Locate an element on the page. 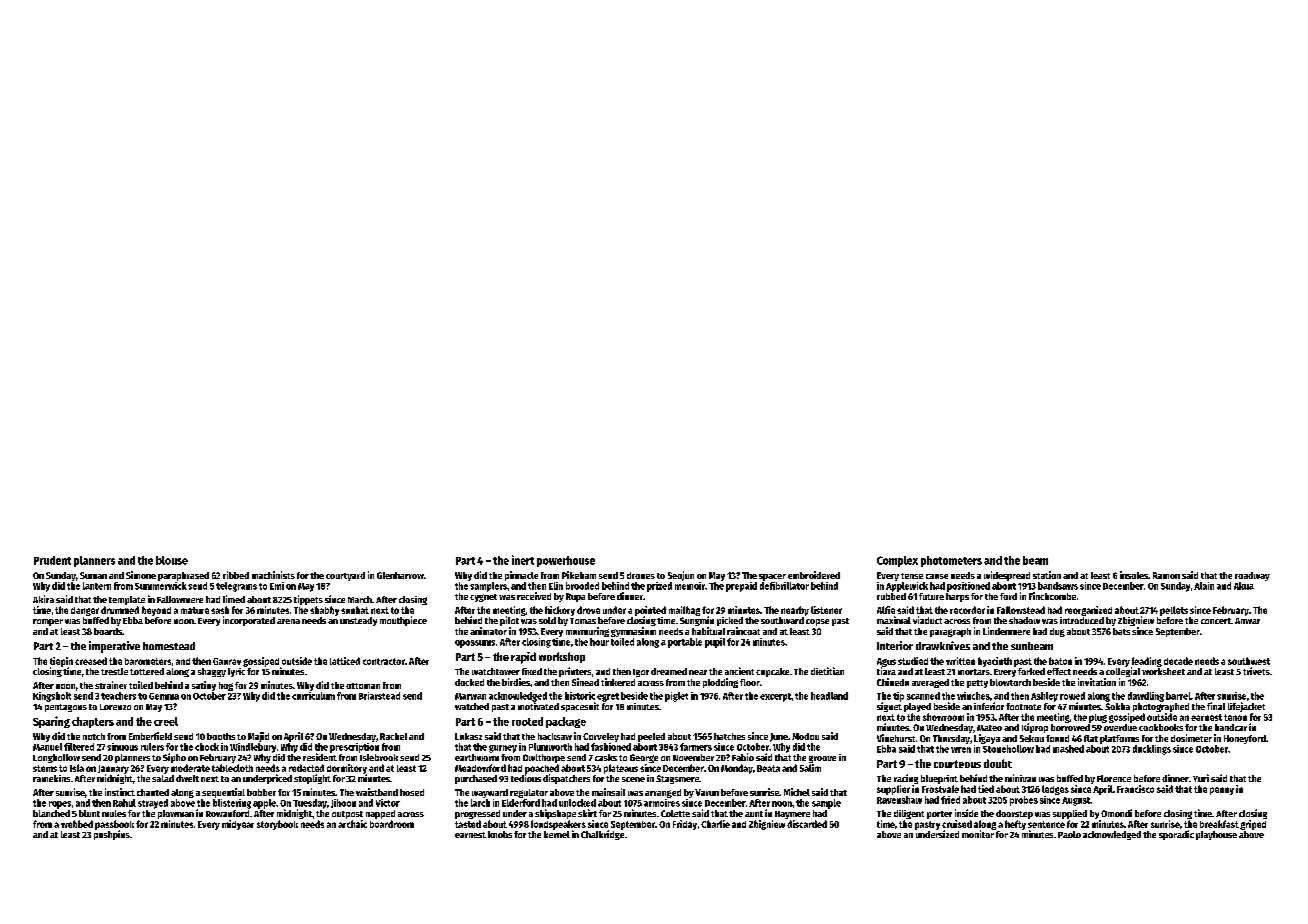 This page has height=924, width=1308. tenon is located at coordinates (1235, 717).
